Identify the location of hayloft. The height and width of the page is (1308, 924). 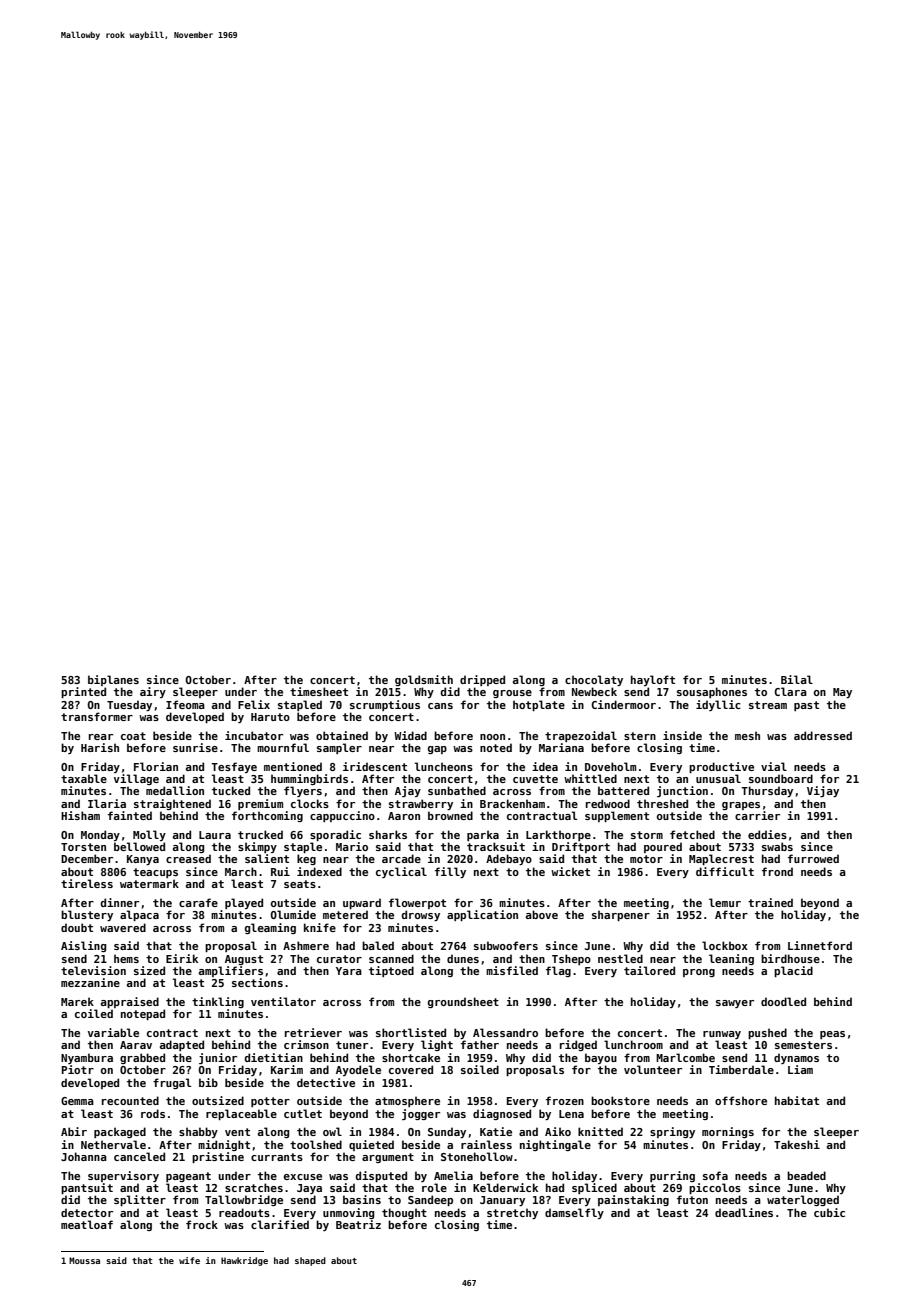
(653, 680).
